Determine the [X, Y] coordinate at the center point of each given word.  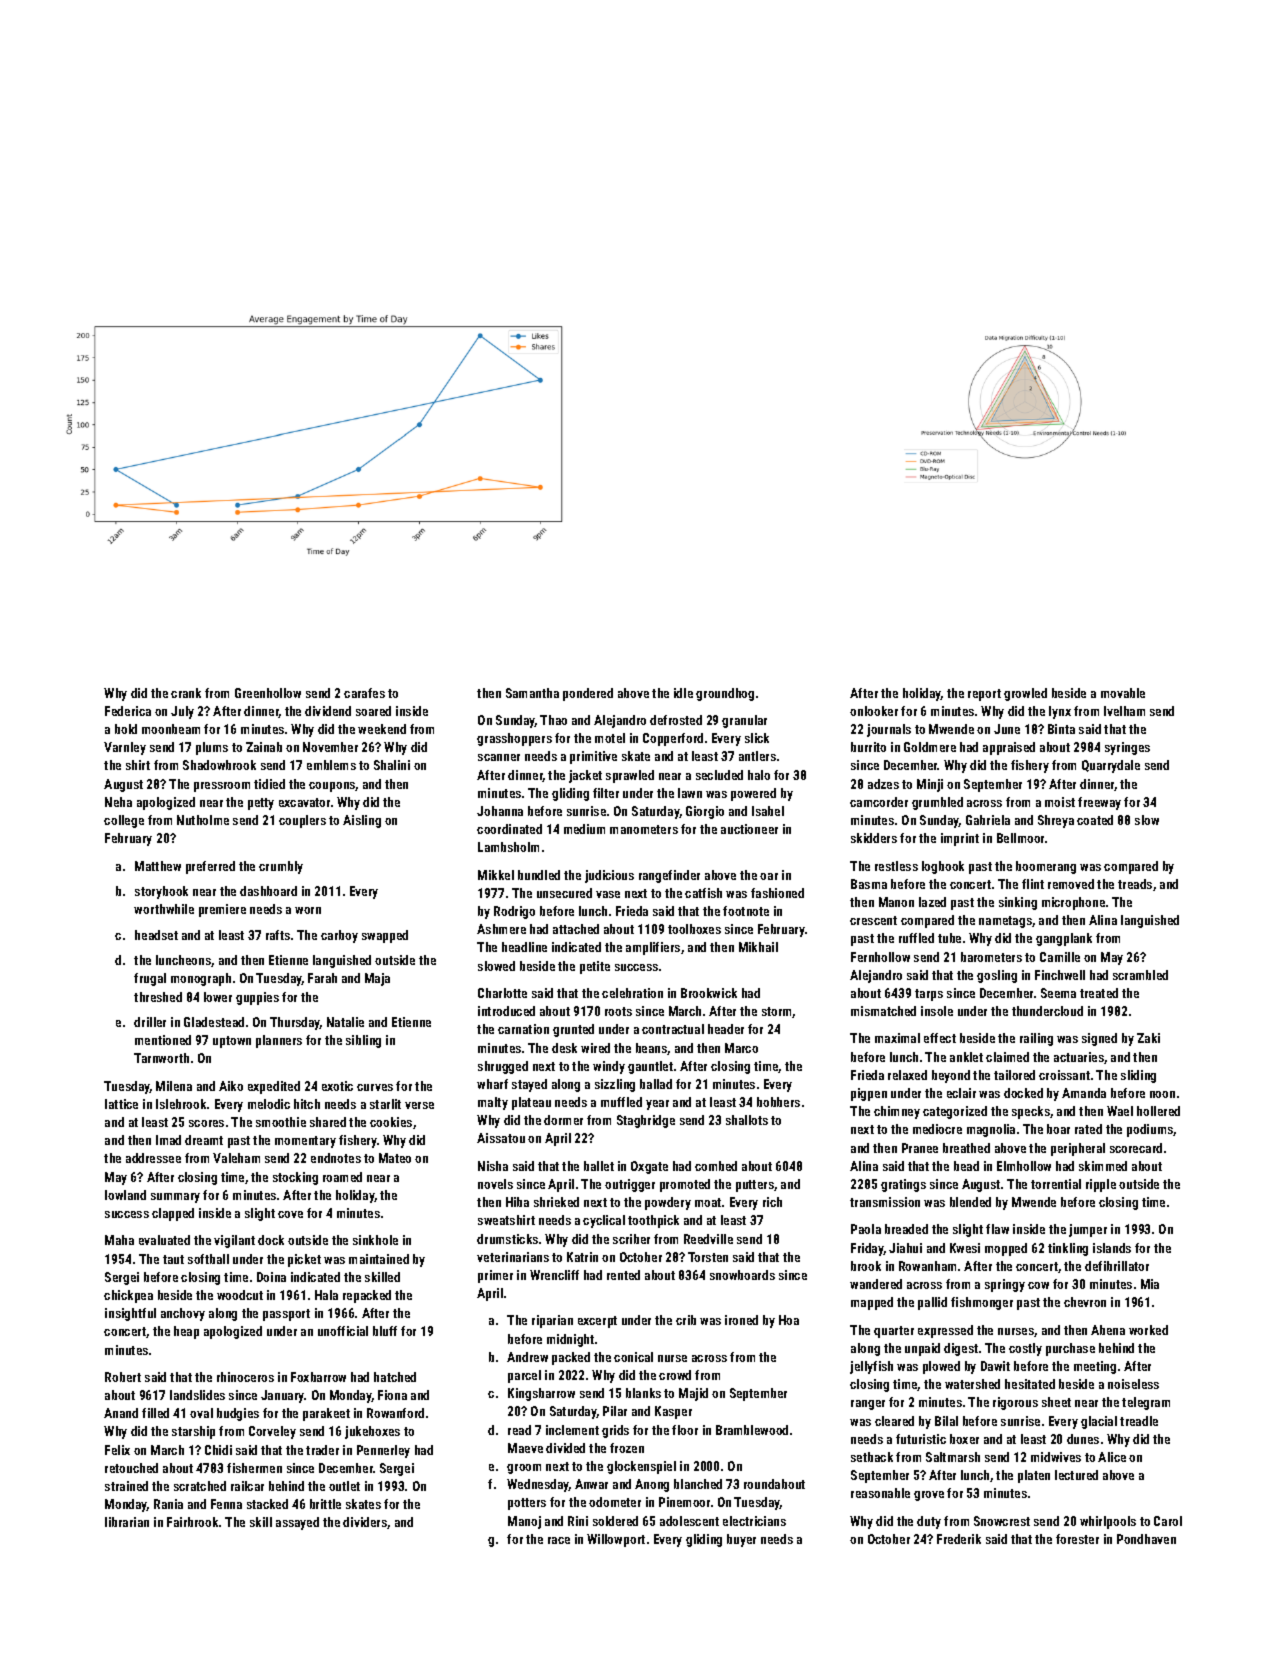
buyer [741, 1540]
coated [1095, 820]
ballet [599, 1166]
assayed [297, 1523]
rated [1088, 1129]
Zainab [264, 747]
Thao [553, 720]
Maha [119, 1240]
